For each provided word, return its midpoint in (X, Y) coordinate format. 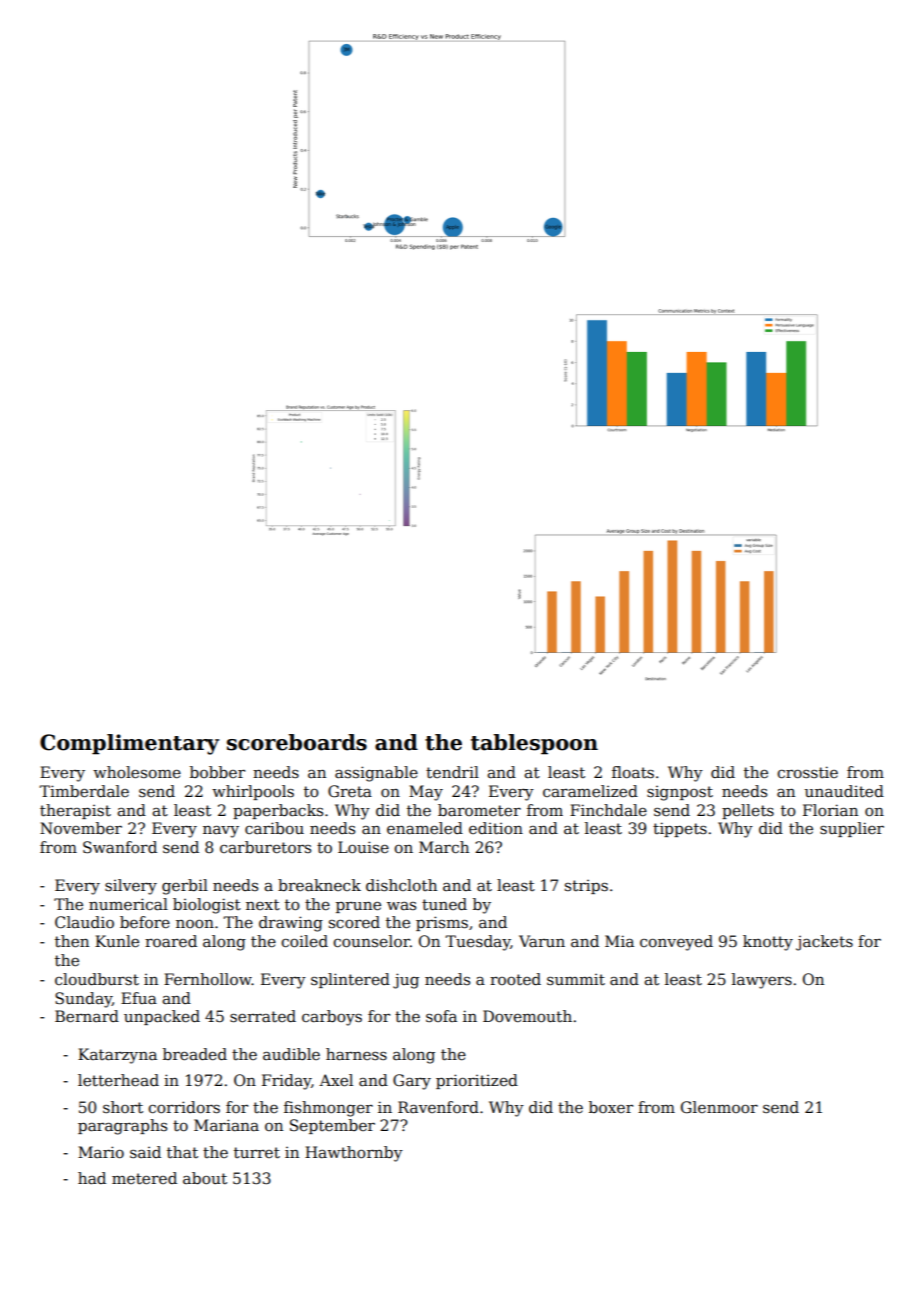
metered (144, 1178)
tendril (452, 772)
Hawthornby (354, 1154)
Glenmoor (719, 1107)
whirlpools (253, 792)
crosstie (807, 772)
